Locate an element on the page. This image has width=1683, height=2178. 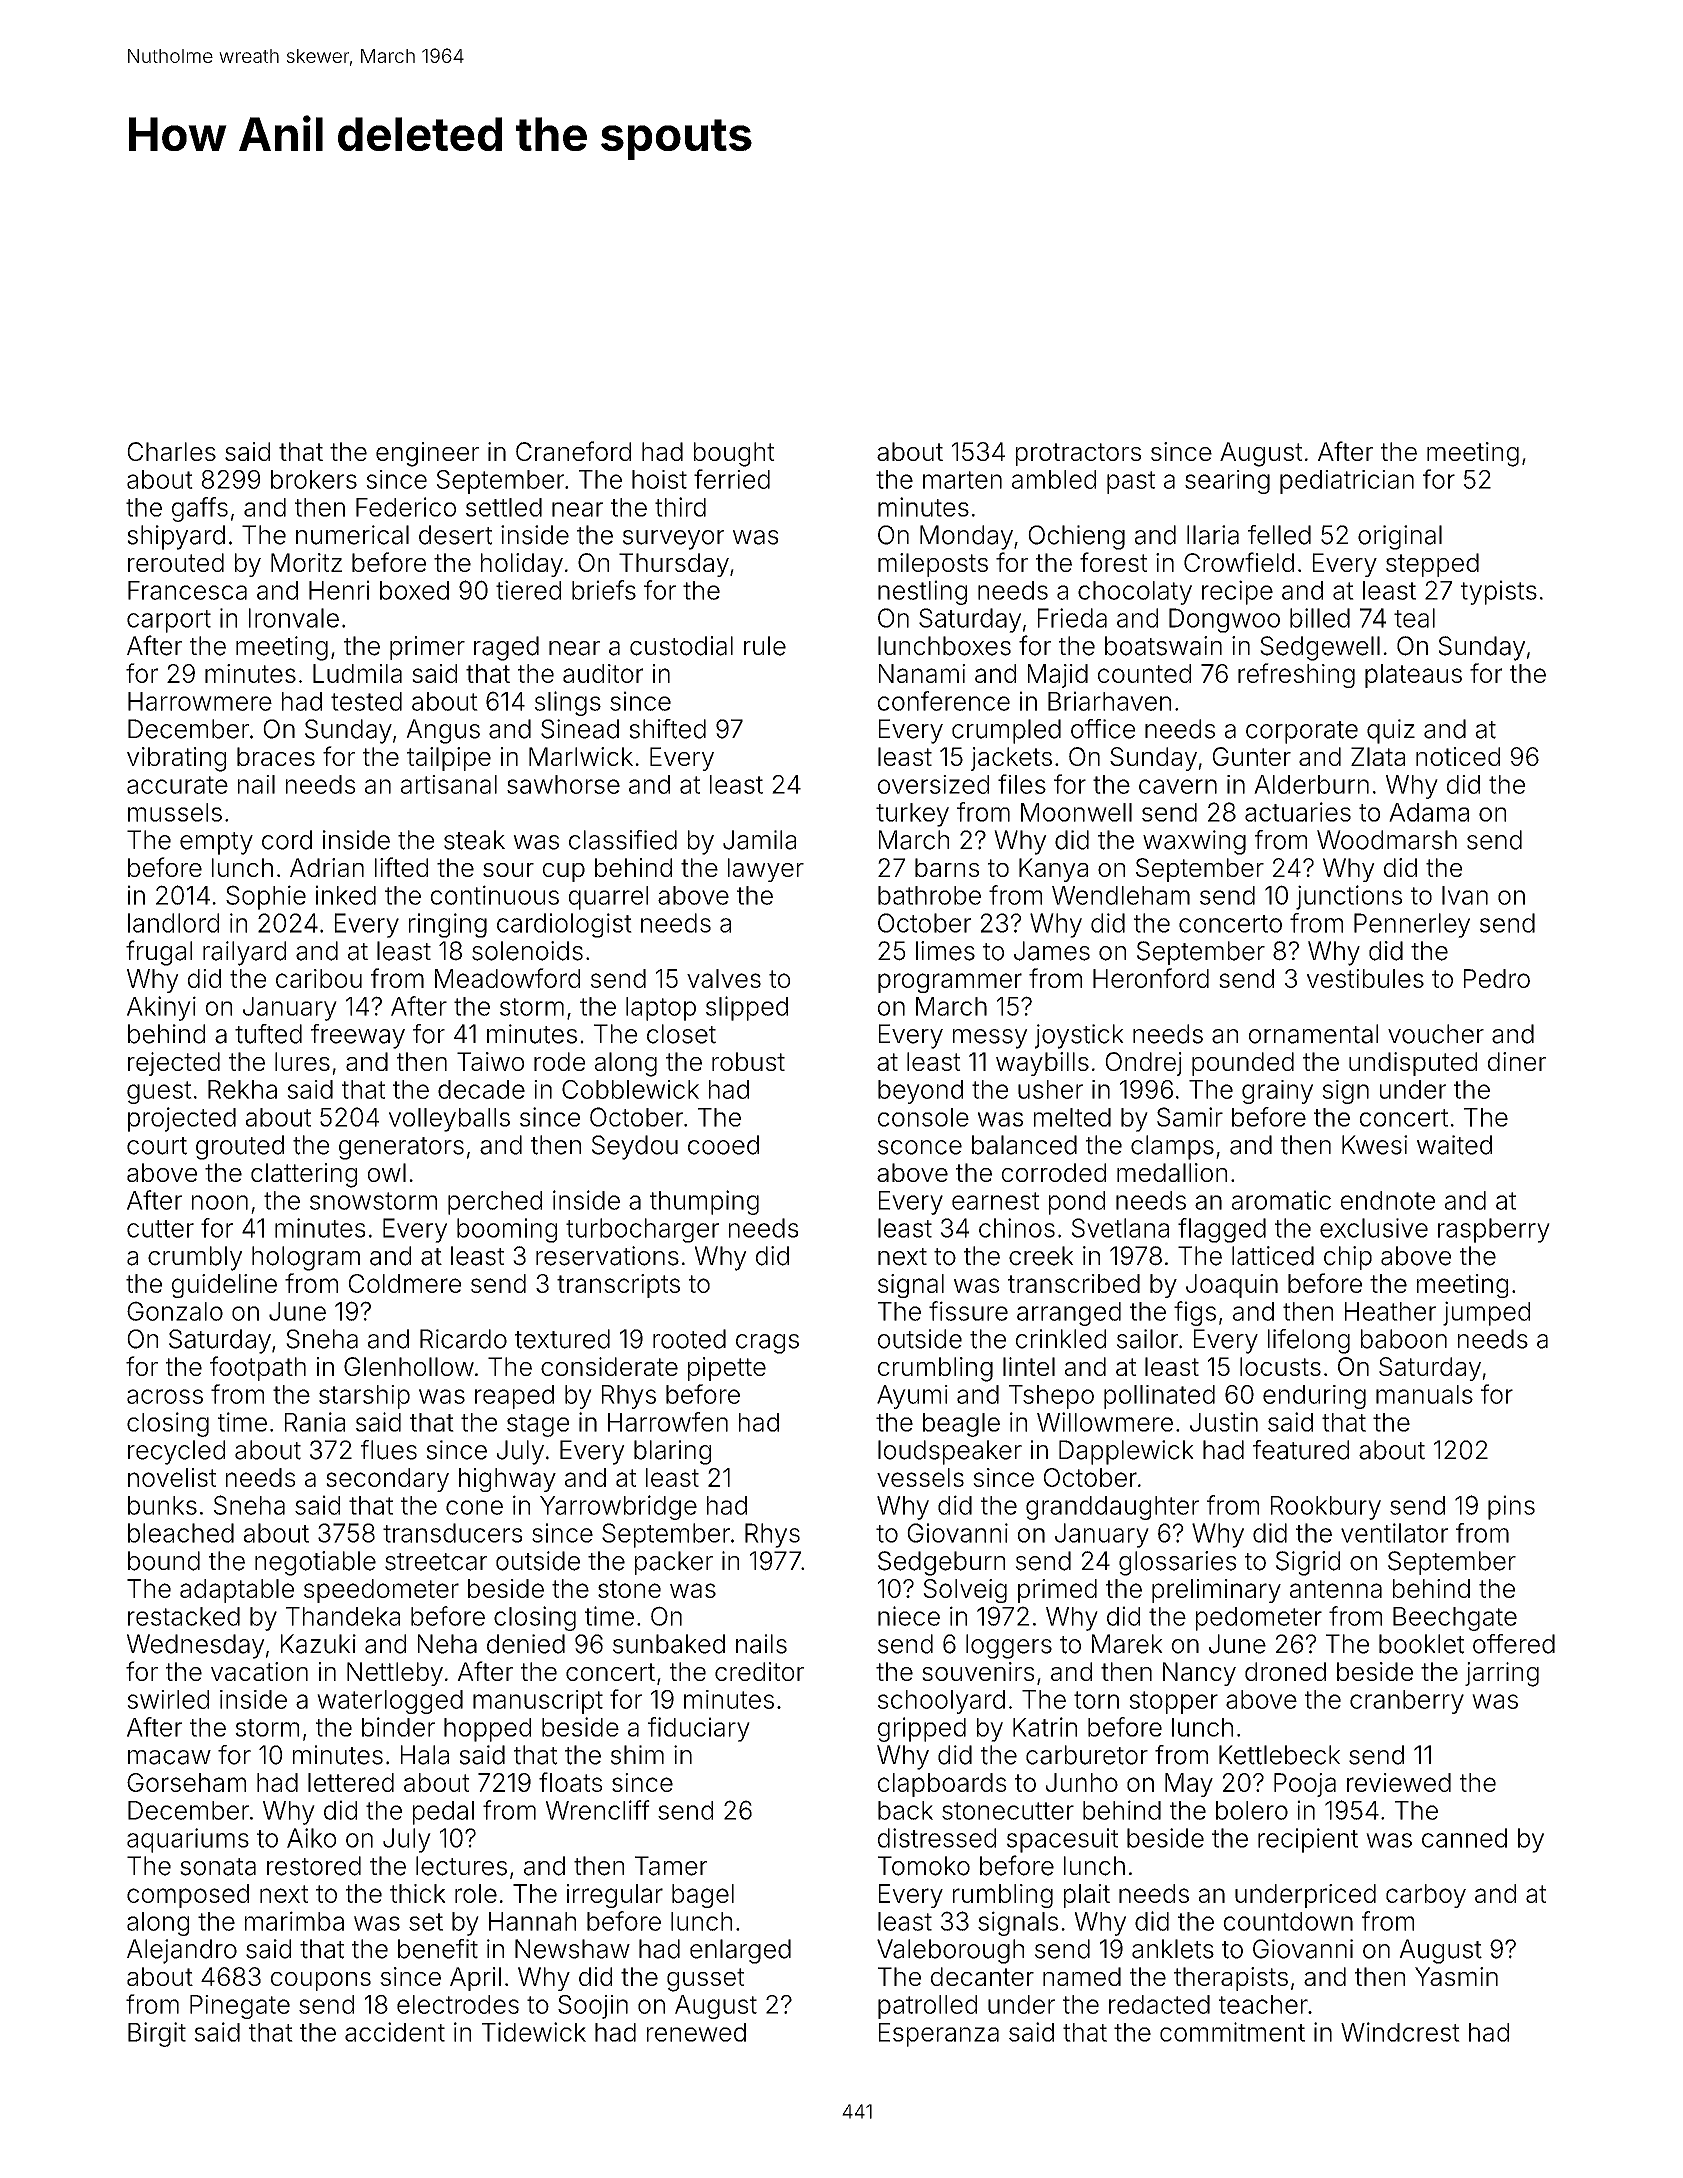
Pinegate is located at coordinates (240, 2007).
